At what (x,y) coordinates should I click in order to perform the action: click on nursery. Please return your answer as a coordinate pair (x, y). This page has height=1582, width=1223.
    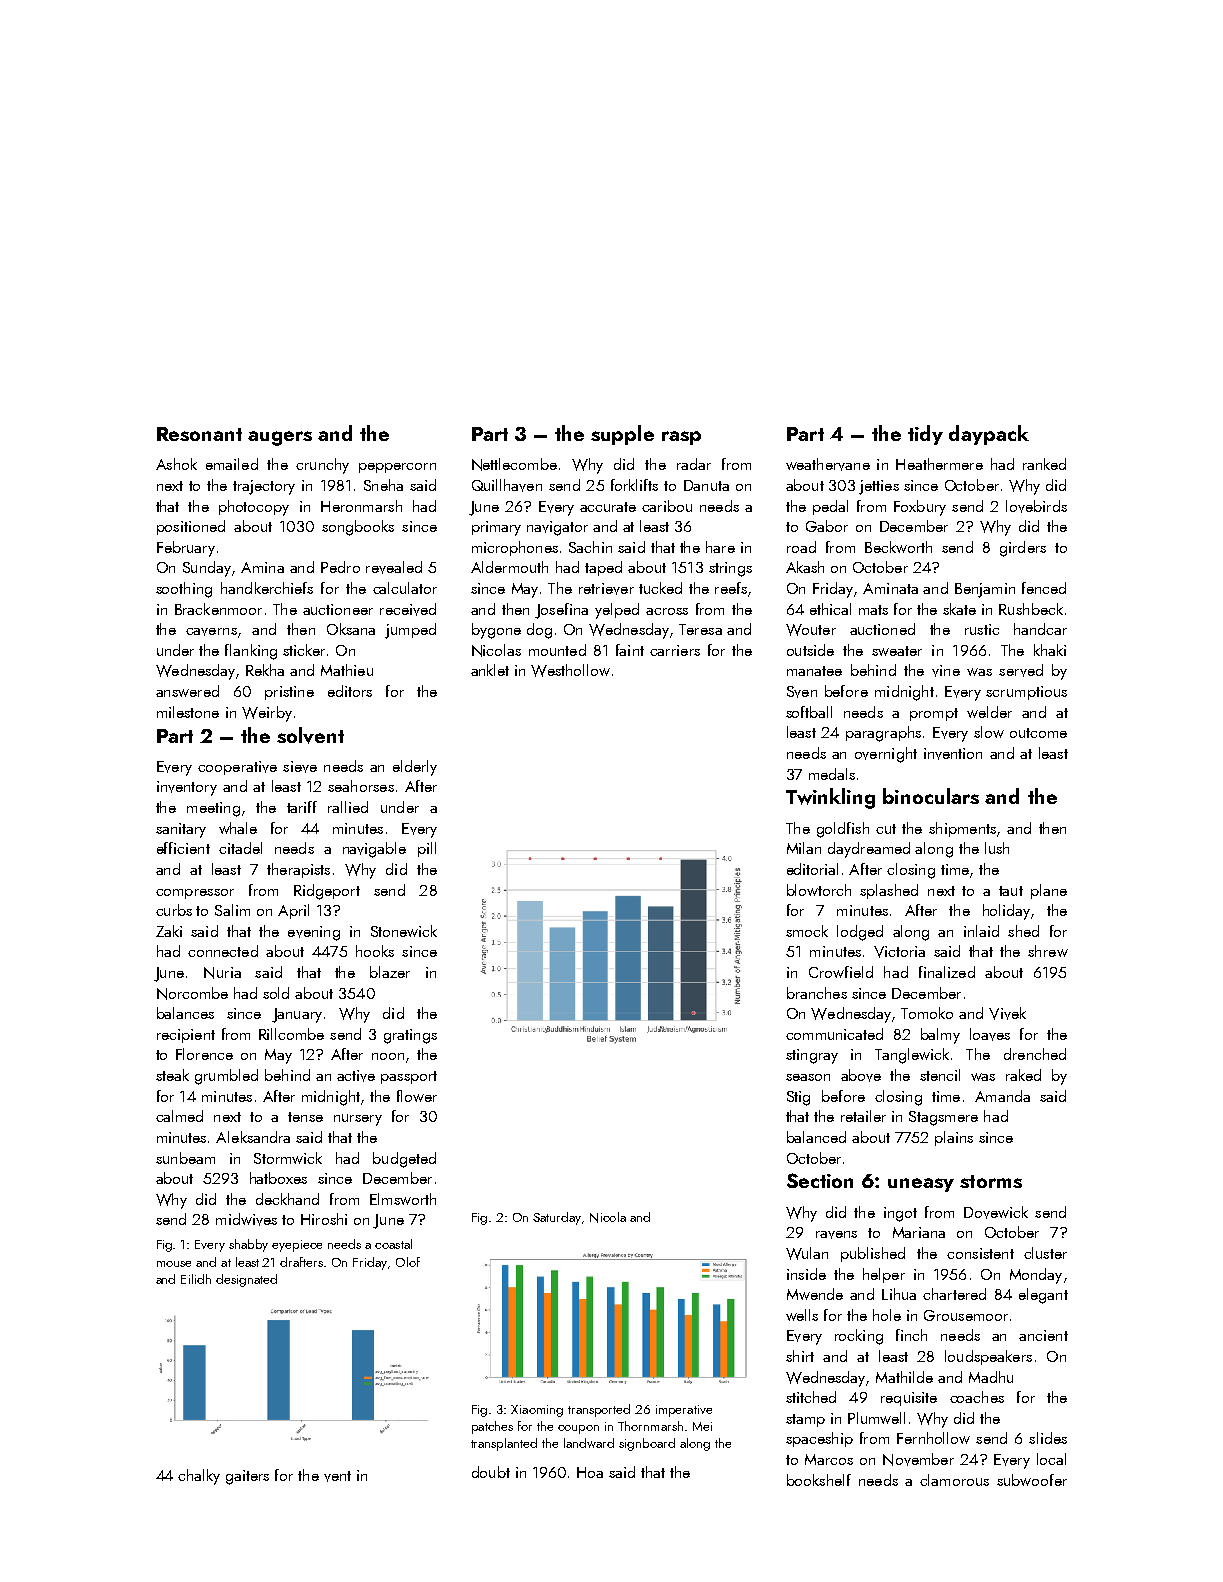
    Looking at the image, I should click on (358, 1120).
